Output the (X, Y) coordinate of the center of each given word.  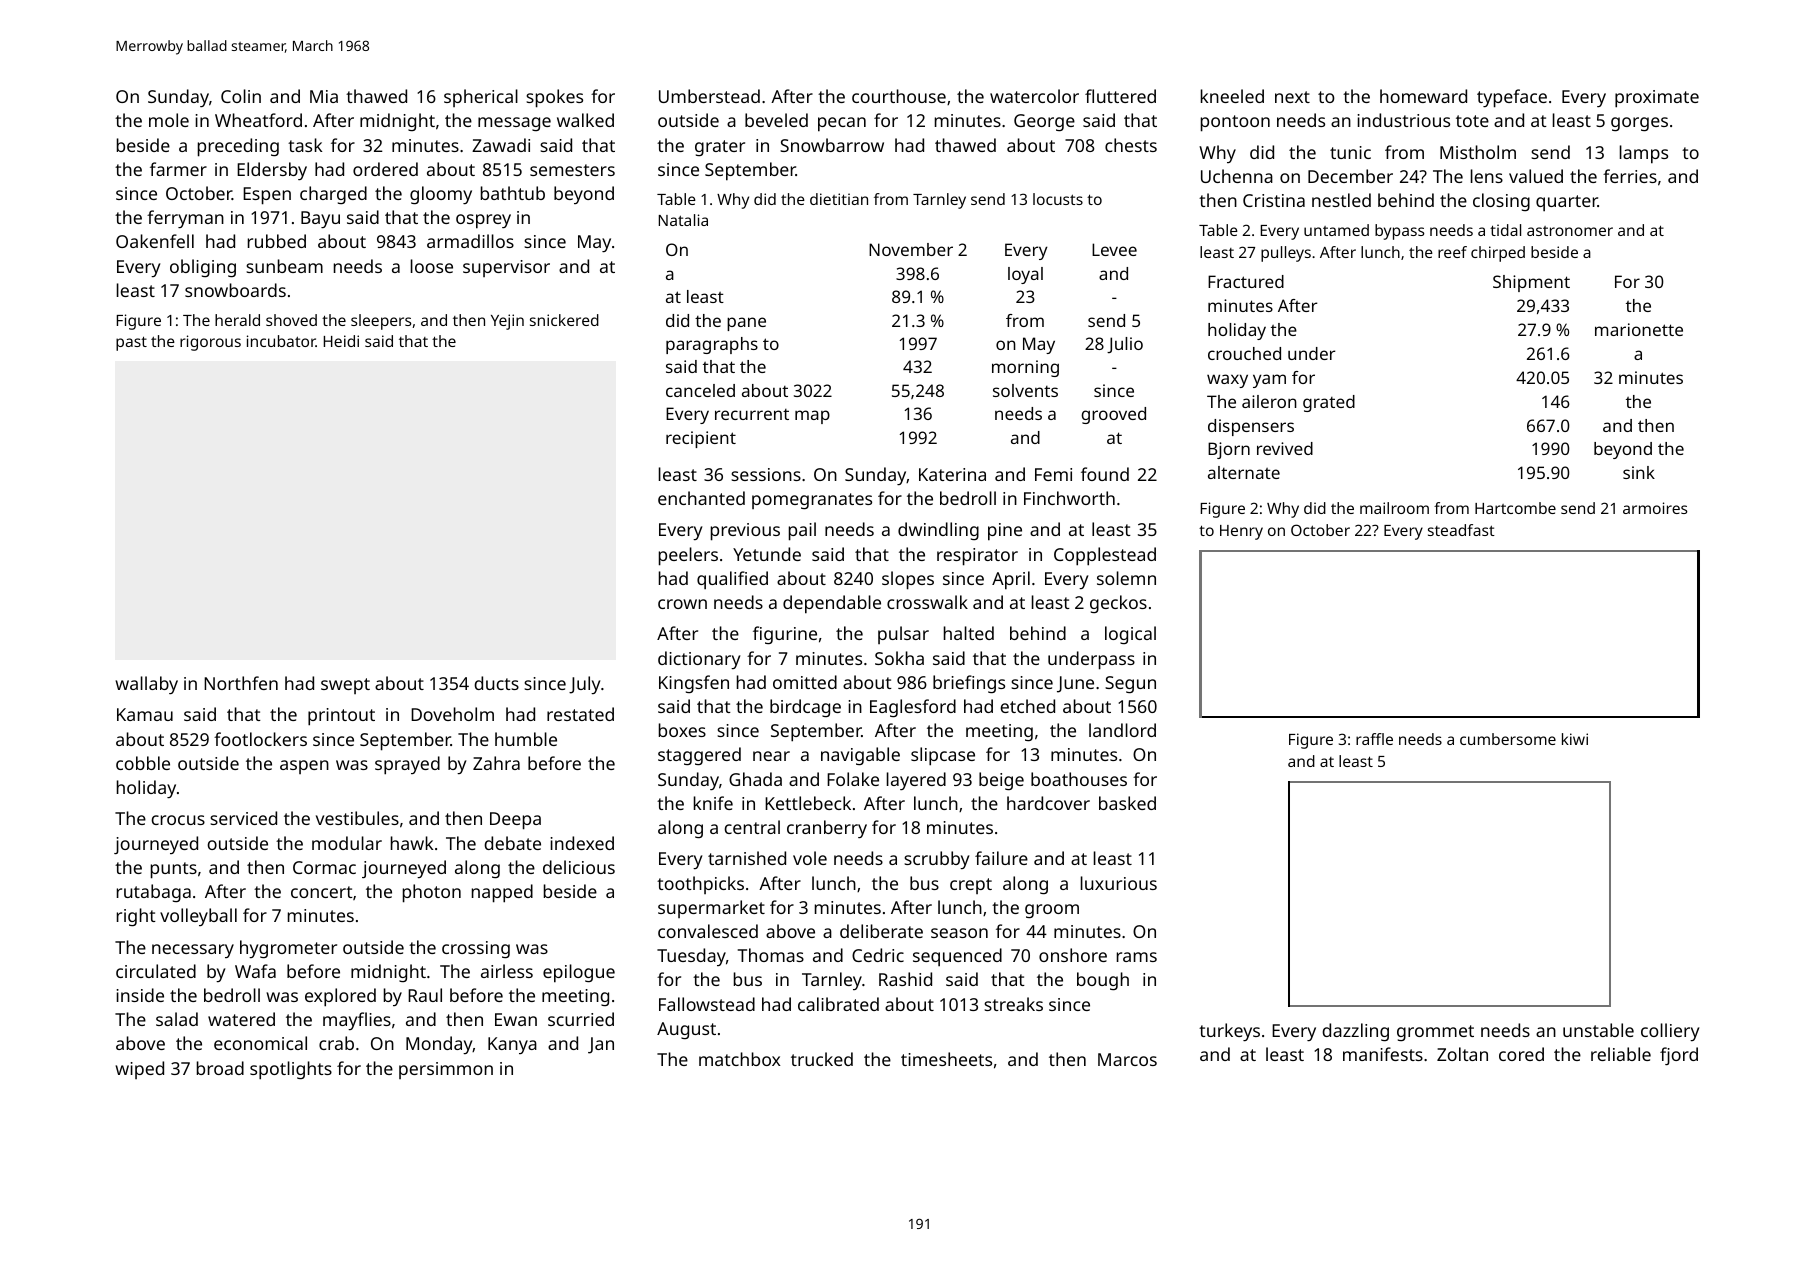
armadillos (470, 241)
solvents (1025, 390)
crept (971, 886)
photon (432, 893)
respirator (977, 557)
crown (682, 604)
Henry (1241, 532)
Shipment (1531, 283)
